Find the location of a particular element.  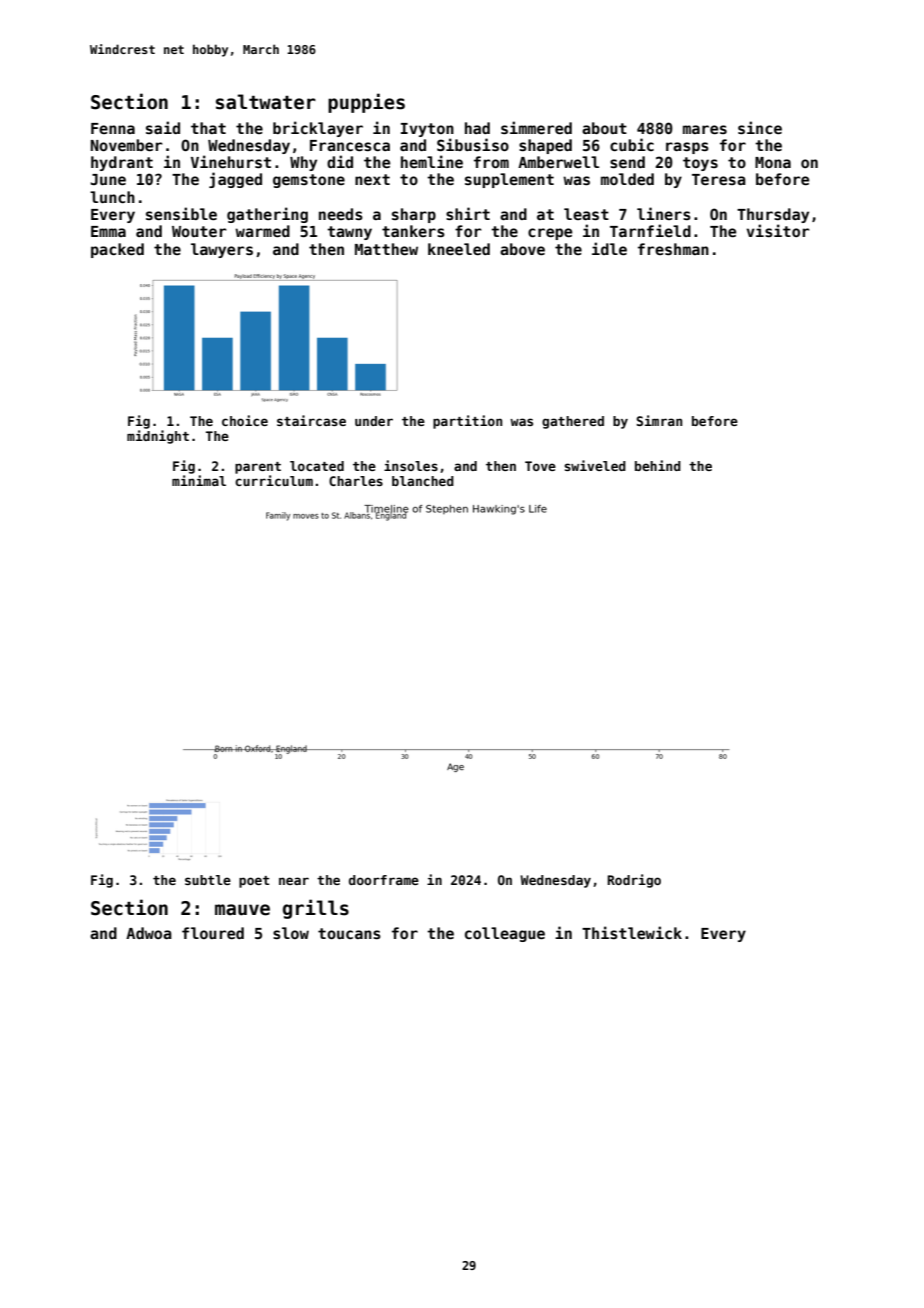

behind is located at coordinates (658, 465).
